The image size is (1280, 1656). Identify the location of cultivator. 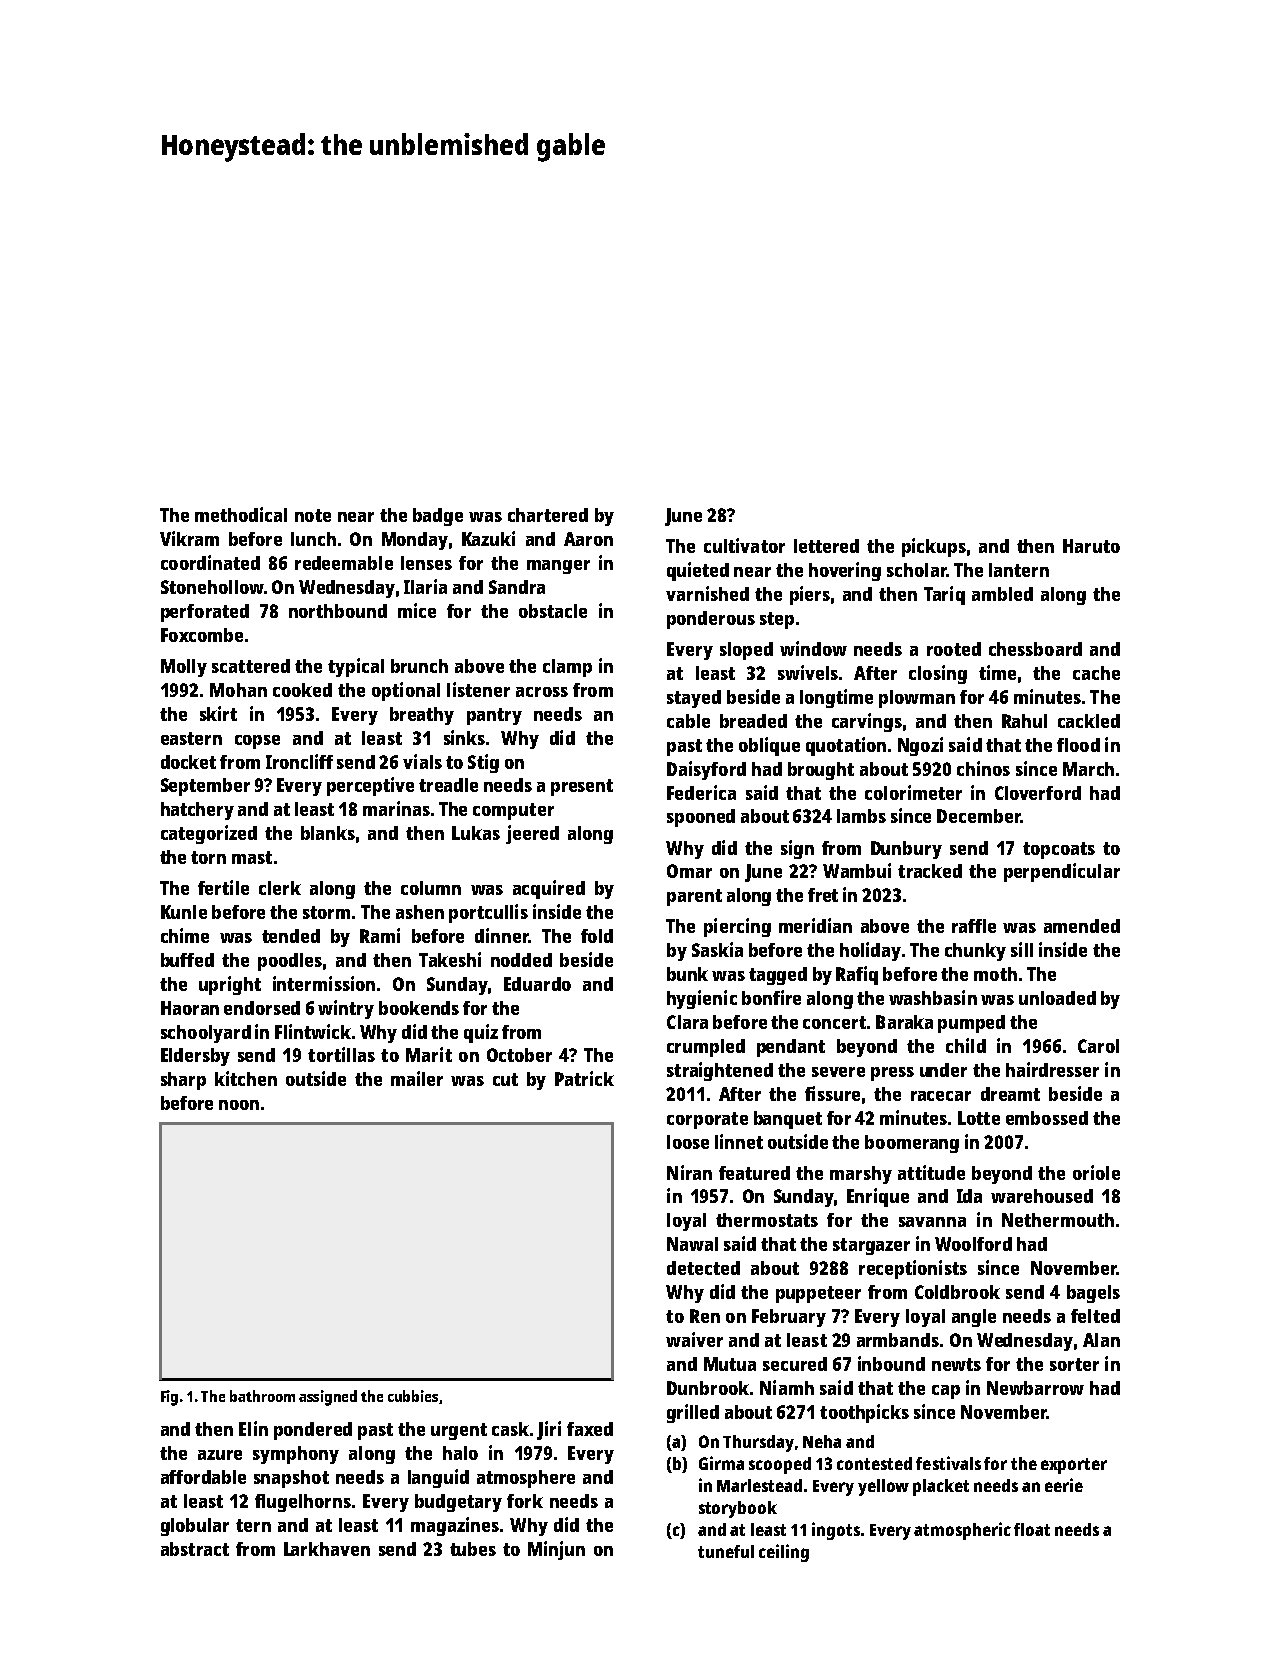
(744, 545).
